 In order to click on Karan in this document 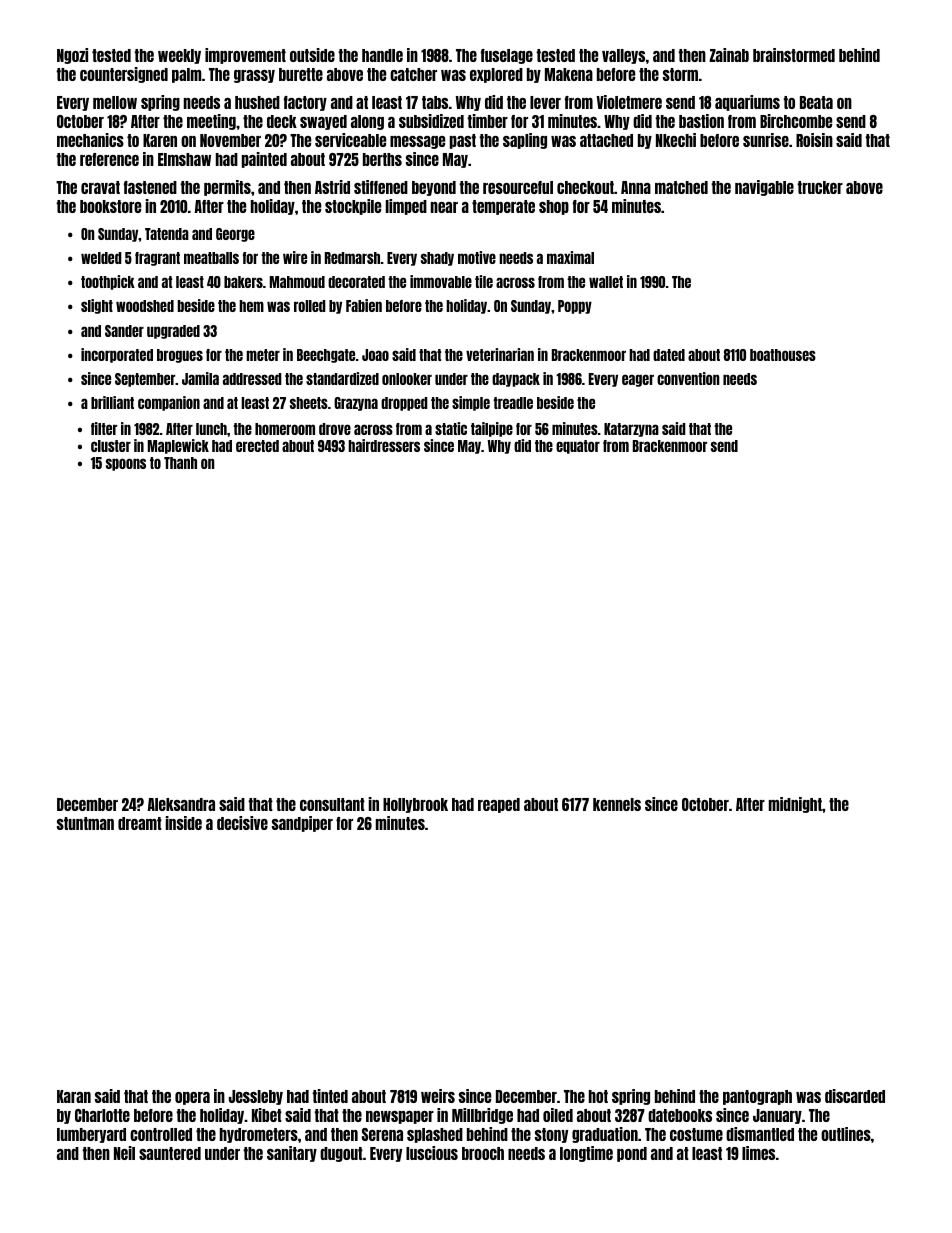, I will do `click(74, 1096)`.
